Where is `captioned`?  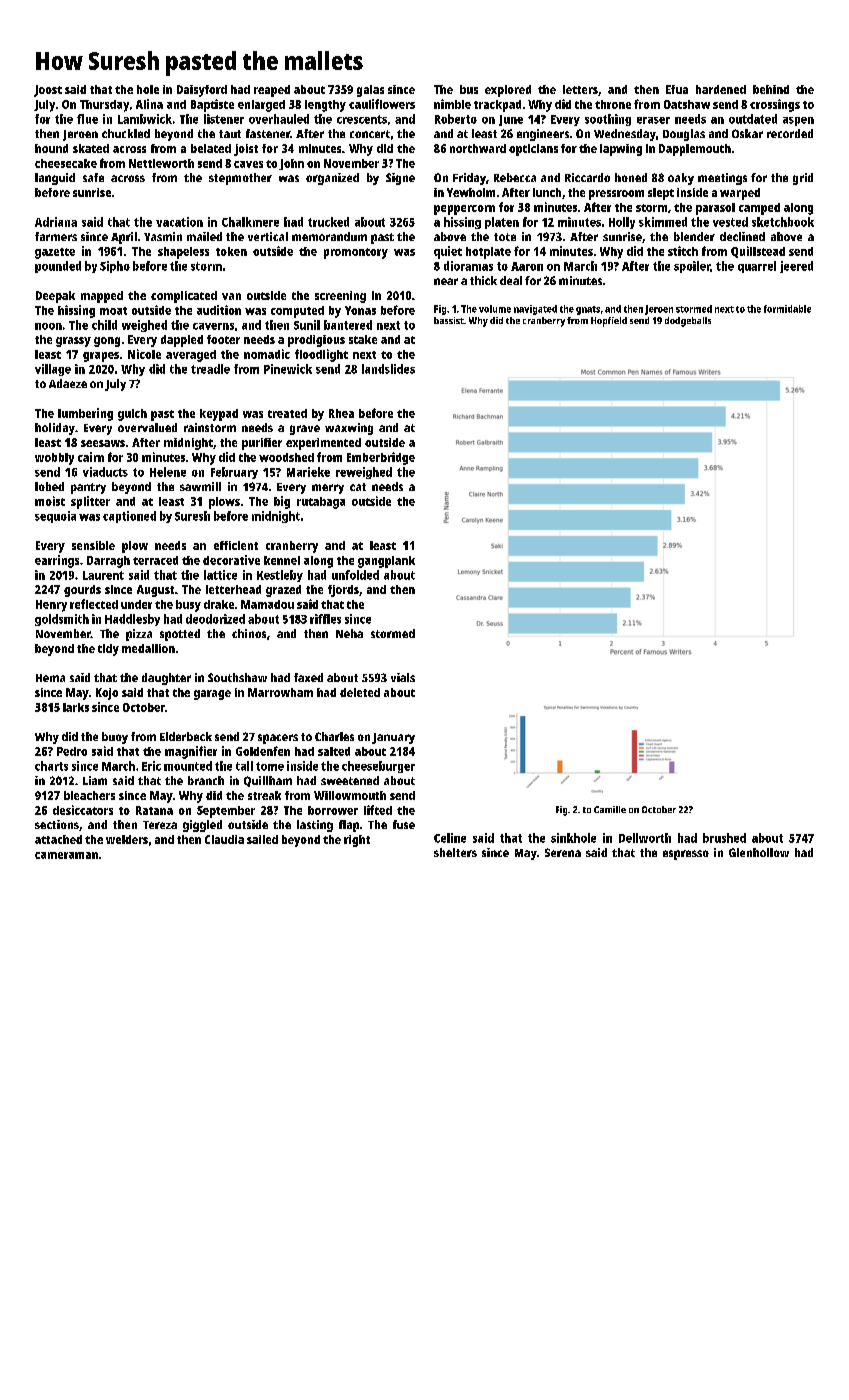
captioned is located at coordinates (129, 517).
